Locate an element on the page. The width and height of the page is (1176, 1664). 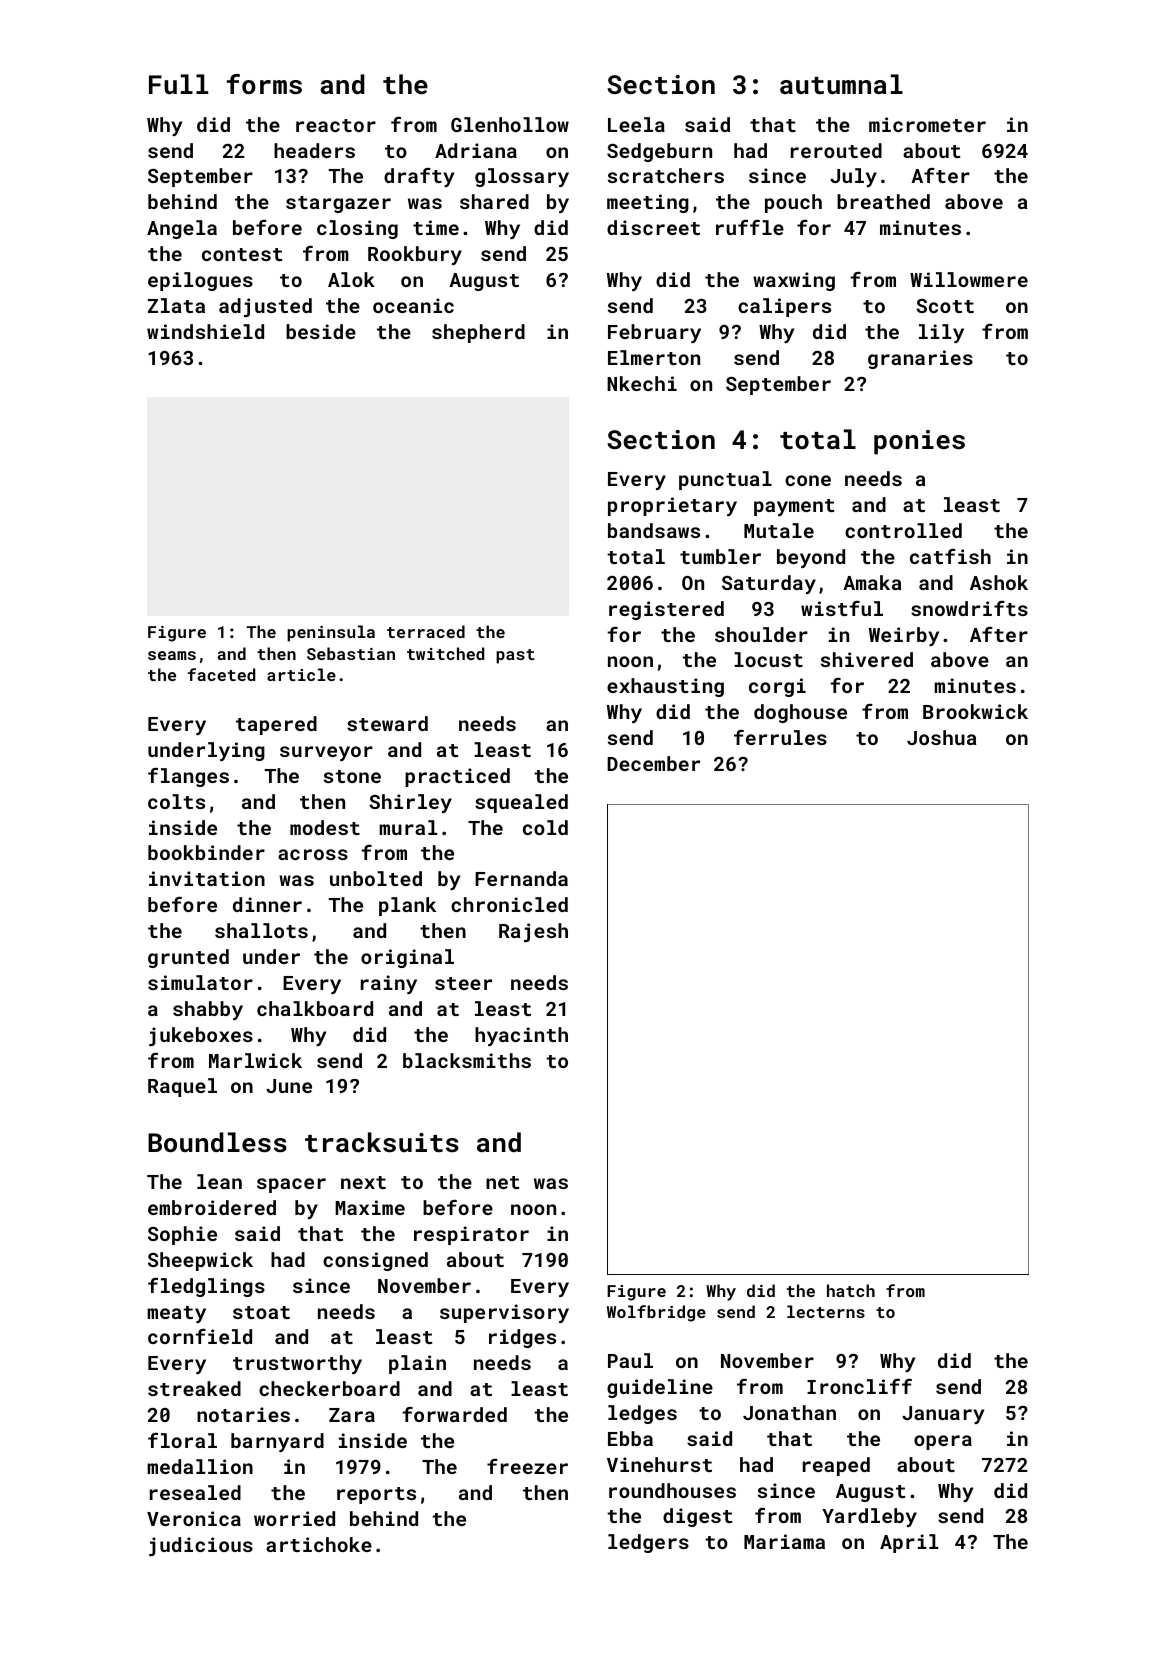
Joshua is located at coordinates (941, 737).
